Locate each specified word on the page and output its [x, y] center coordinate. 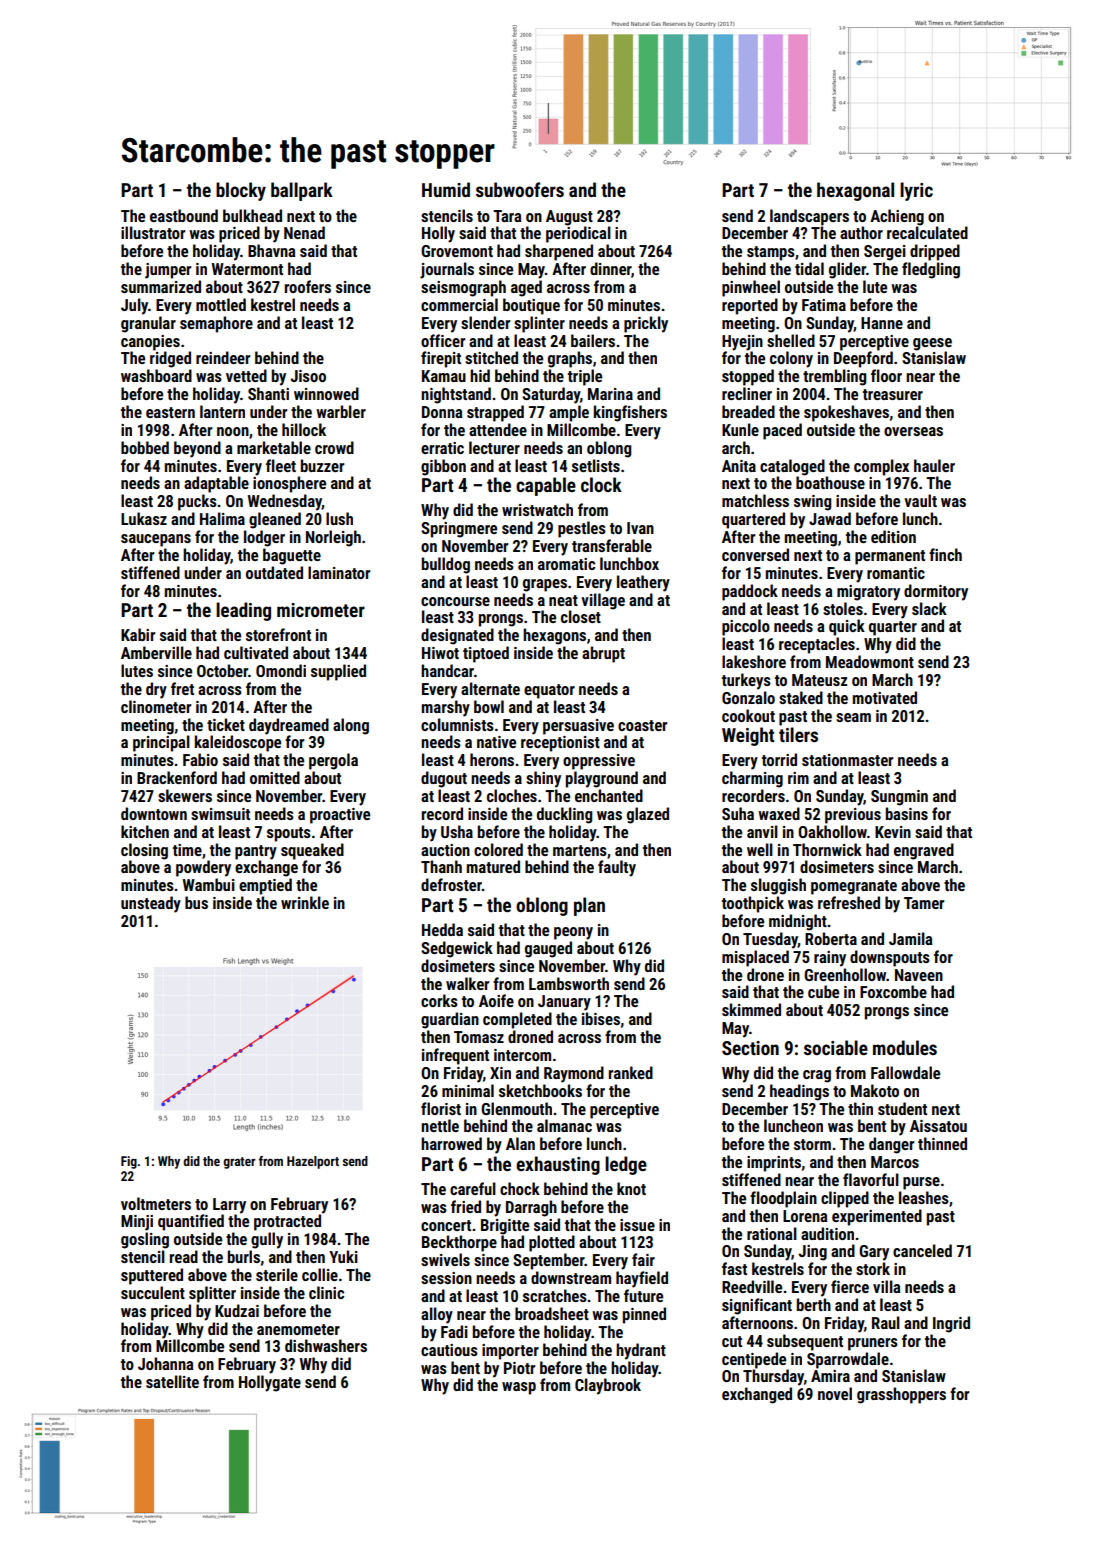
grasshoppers [901, 1395]
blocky [241, 191]
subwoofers [520, 189]
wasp [519, 1388]
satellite [172, 1381]
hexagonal [855, 191]
